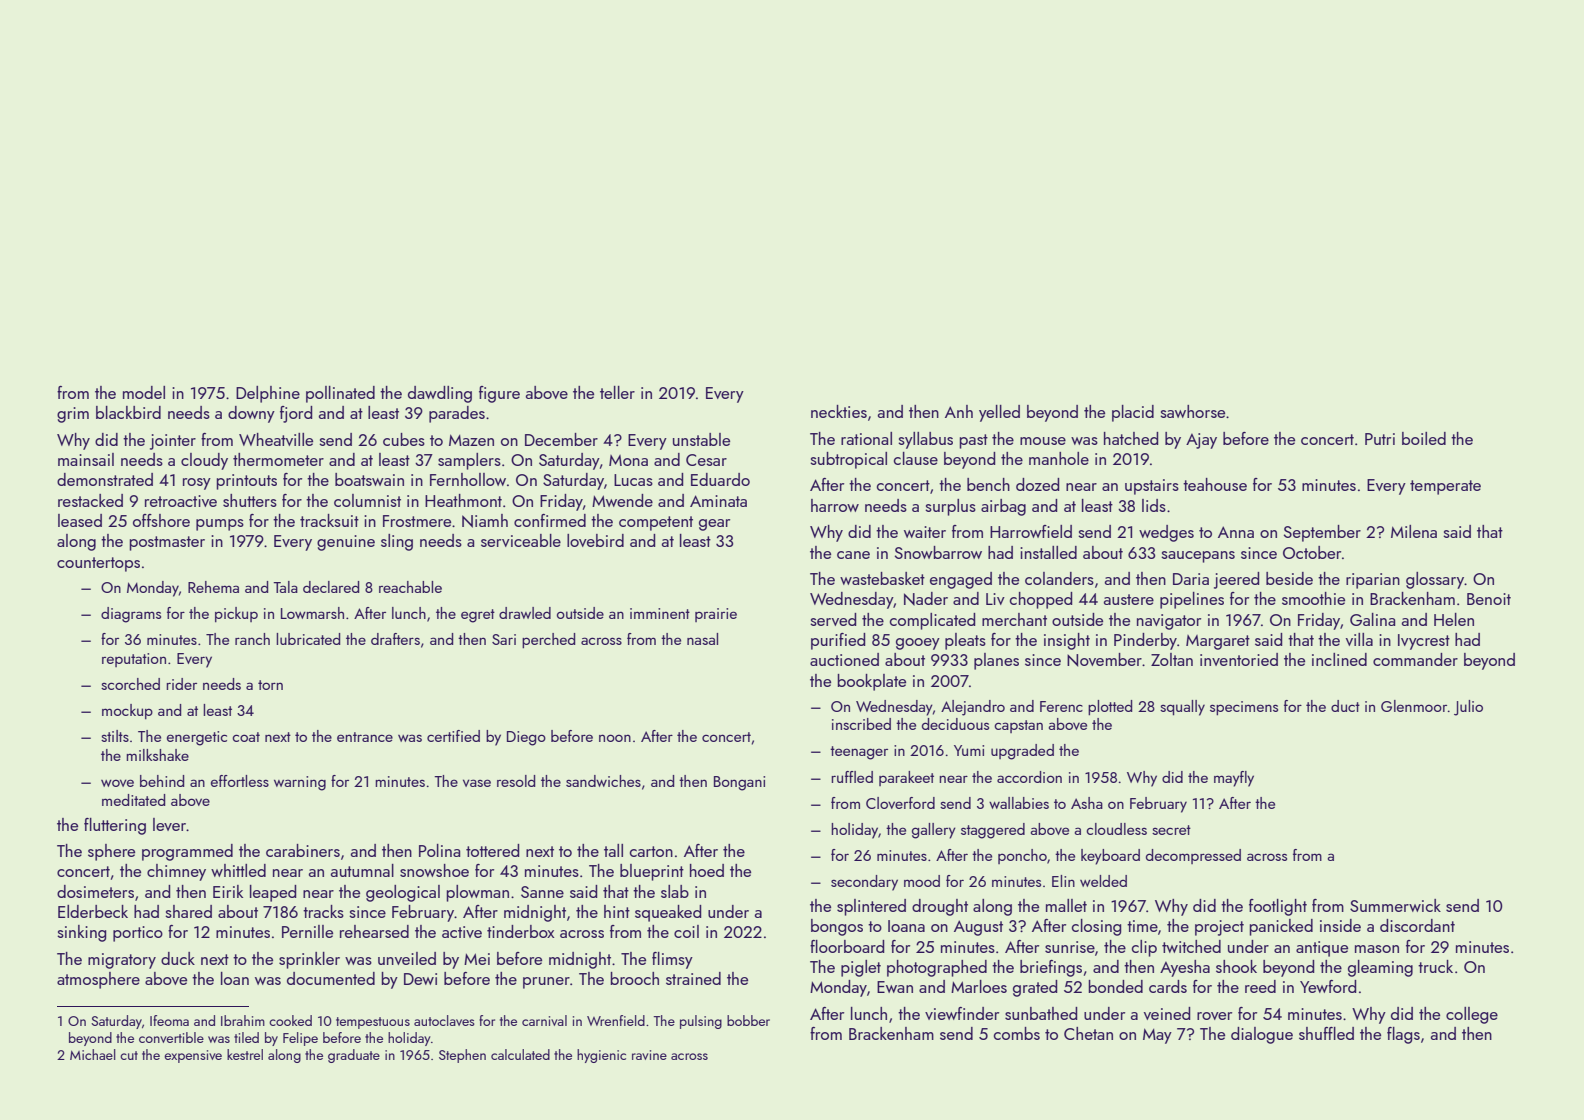 The width and height of the screenshot is (1584, 1120). Describe the element at coordinates (1403, 1035) in the screenshot. I see `flags` at that location.
